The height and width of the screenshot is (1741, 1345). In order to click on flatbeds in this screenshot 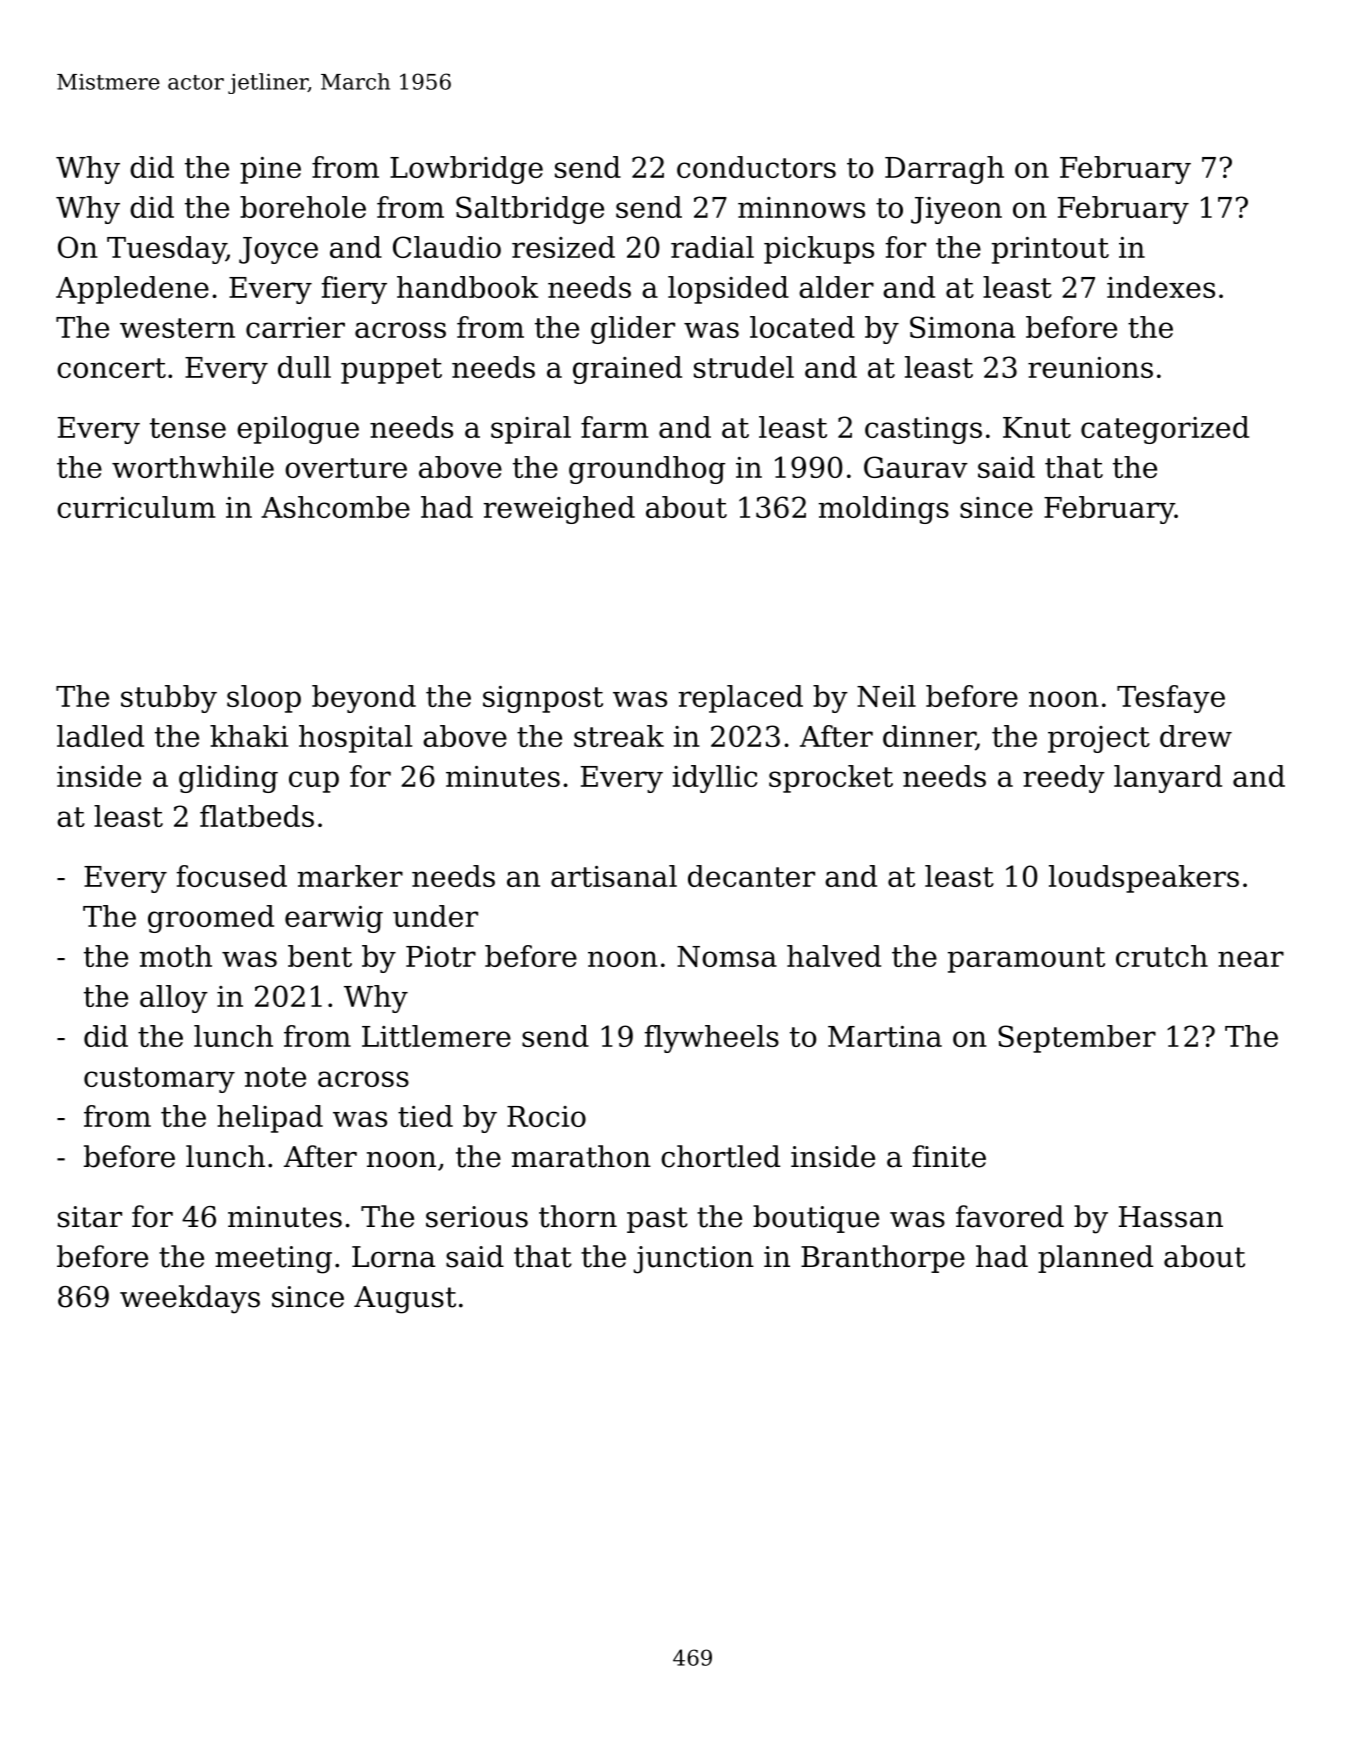, I will do `click(257, 816)`.
